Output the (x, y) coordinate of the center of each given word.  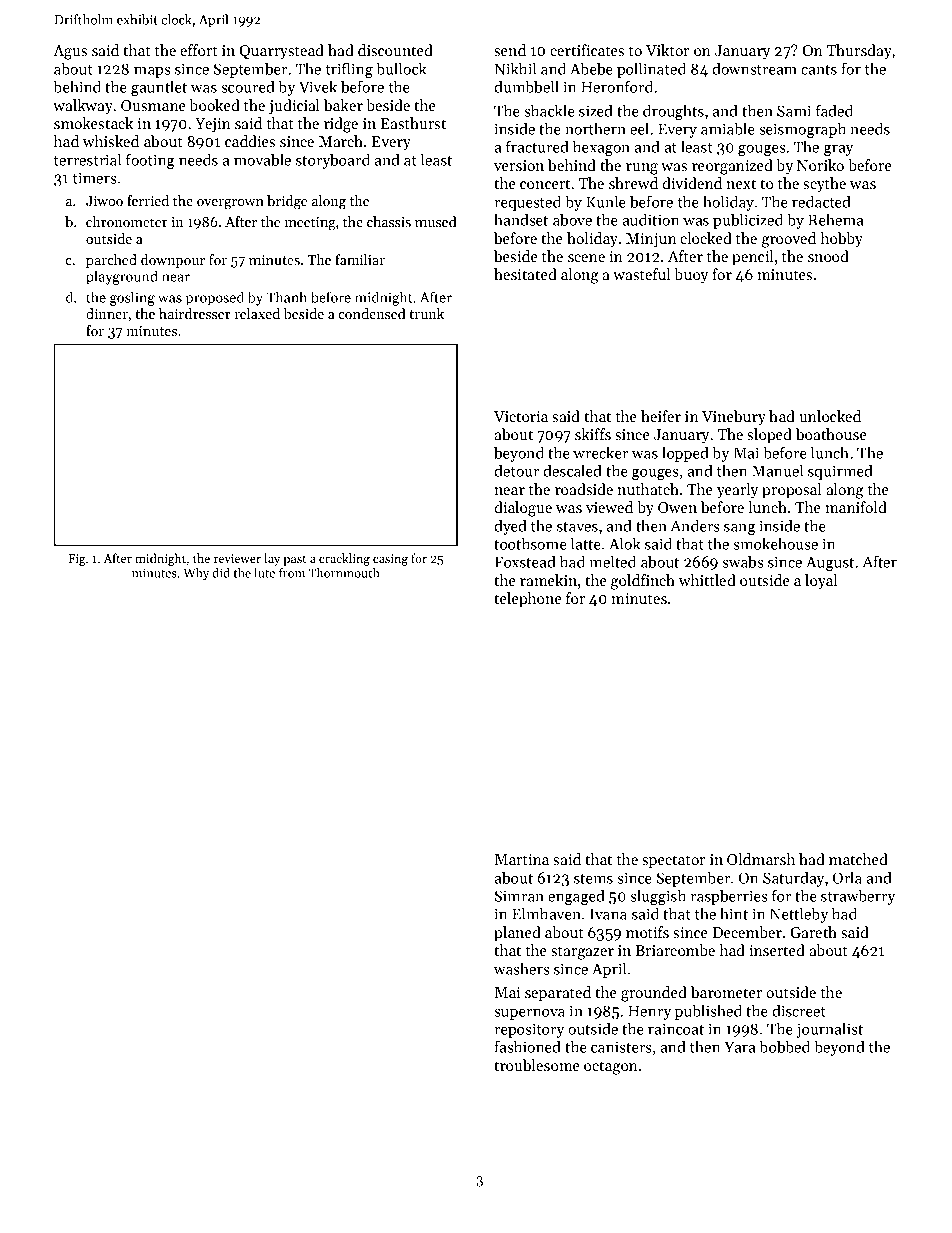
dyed (510, 527)
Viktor (667, 50)
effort (199, 50)
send (510, 50)
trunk (426, 313)
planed (517, 933)
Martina (522, 859)
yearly (737, 491)
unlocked (830, 416)
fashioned (527, 1046)
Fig (77, 560)
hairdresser (194, 313)
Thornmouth (344, 573)
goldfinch (643, 582)
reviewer (237, 558)
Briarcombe (675, 950)
